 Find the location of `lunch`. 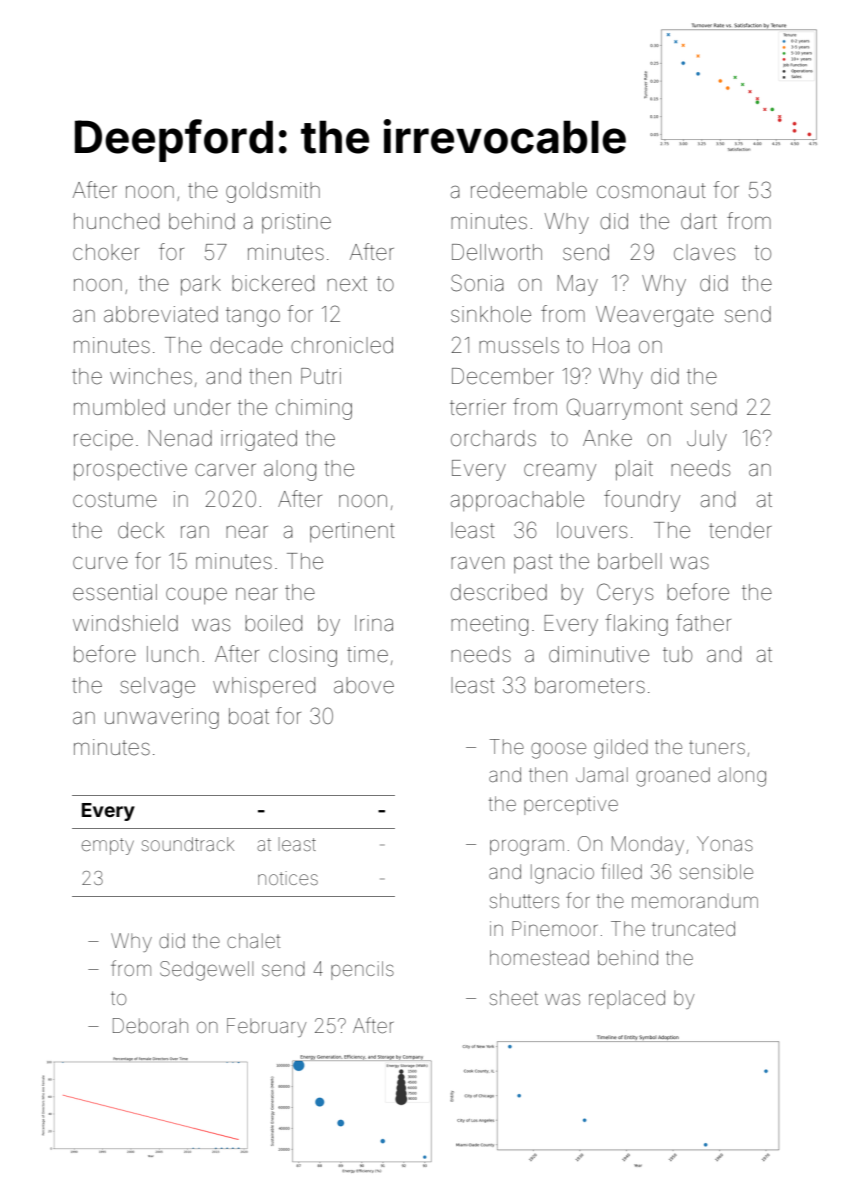

lunch is located at coordinates (172, 654).
